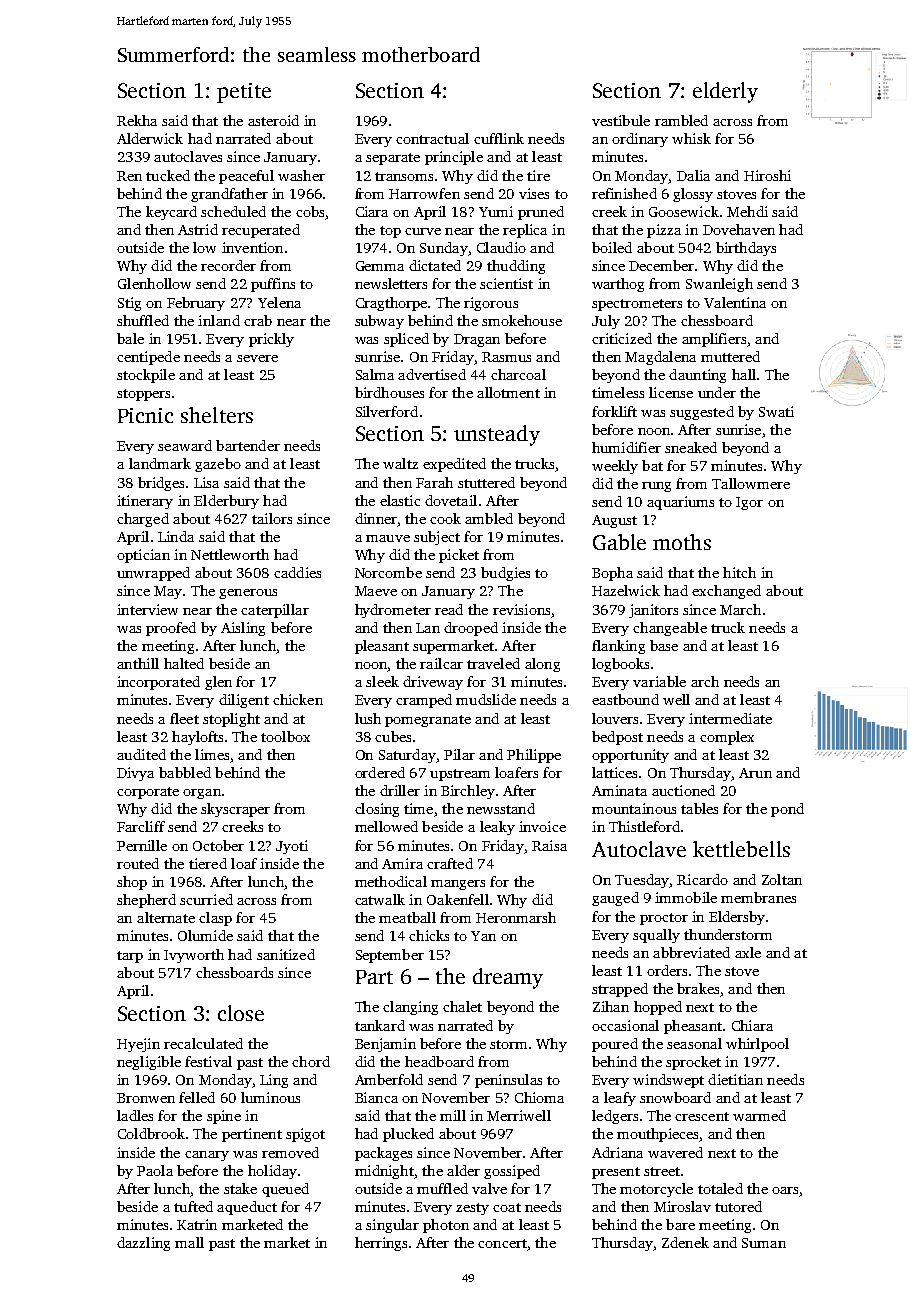  What do you see at coordinates (660, 358) in the image?
I see `Magdalena` at bounding box center [660, 358].
